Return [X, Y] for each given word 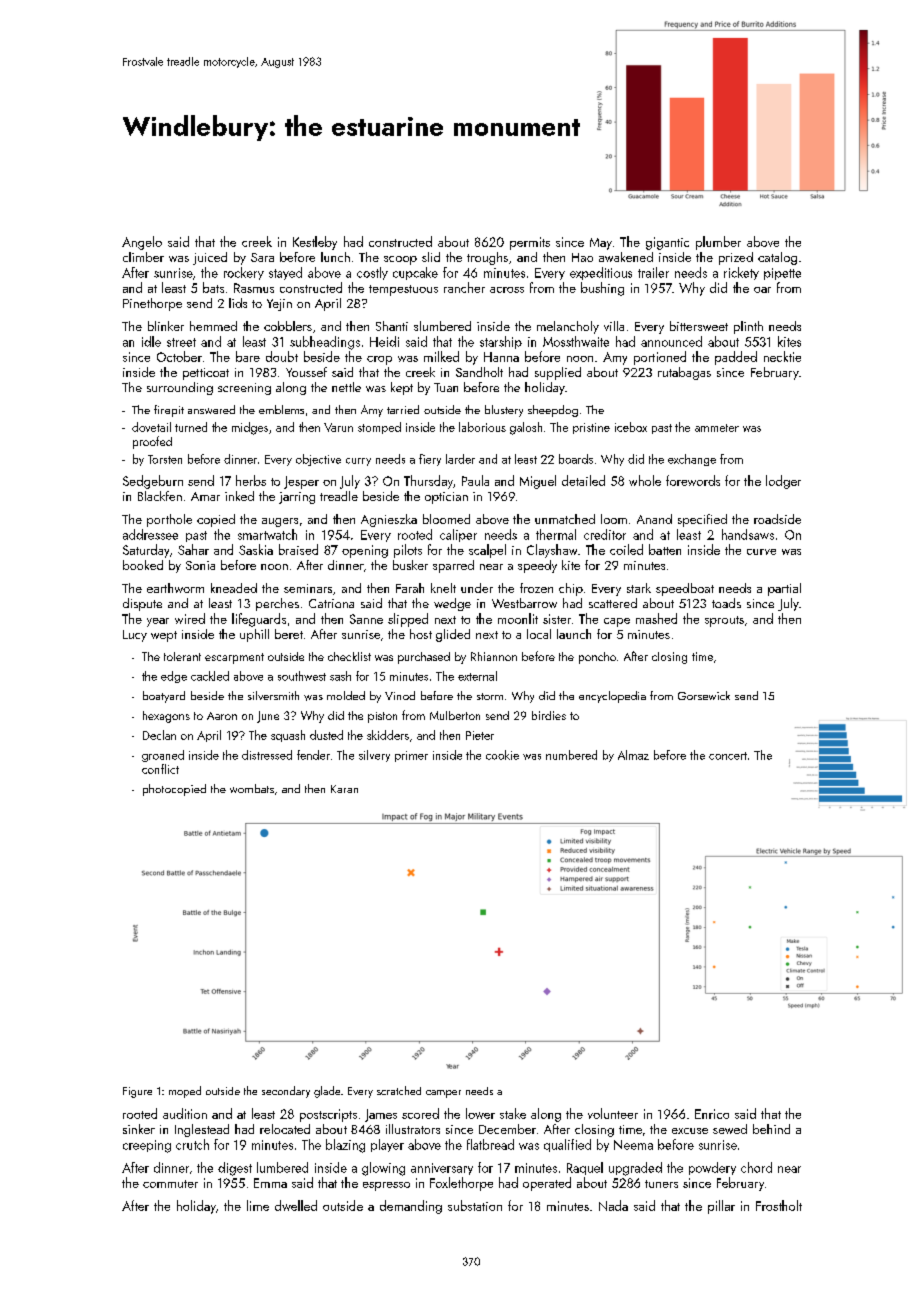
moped [185, 1092]
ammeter [717, 428]
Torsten [165, 459]
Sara [262, 257]
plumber [718, 243]
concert [728, 756]
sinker [139, 1129]
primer [411, 756]
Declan [159, 735]
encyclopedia [612, 697]
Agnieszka [389, 520]
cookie [502, 755]
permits [530, 243]
